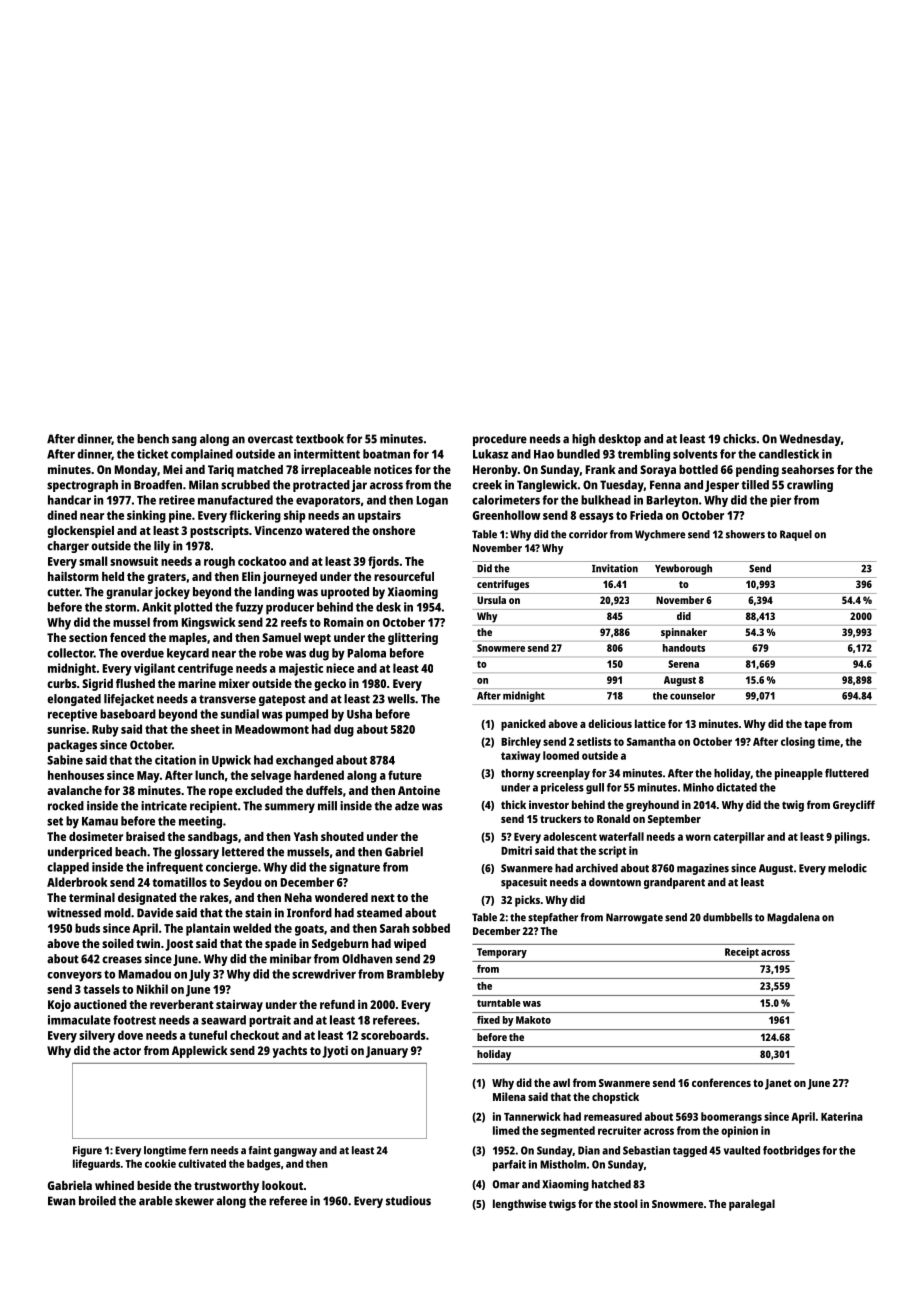 The image size is (924, 1308). I want to click on conveyors, so click(74, 977).
